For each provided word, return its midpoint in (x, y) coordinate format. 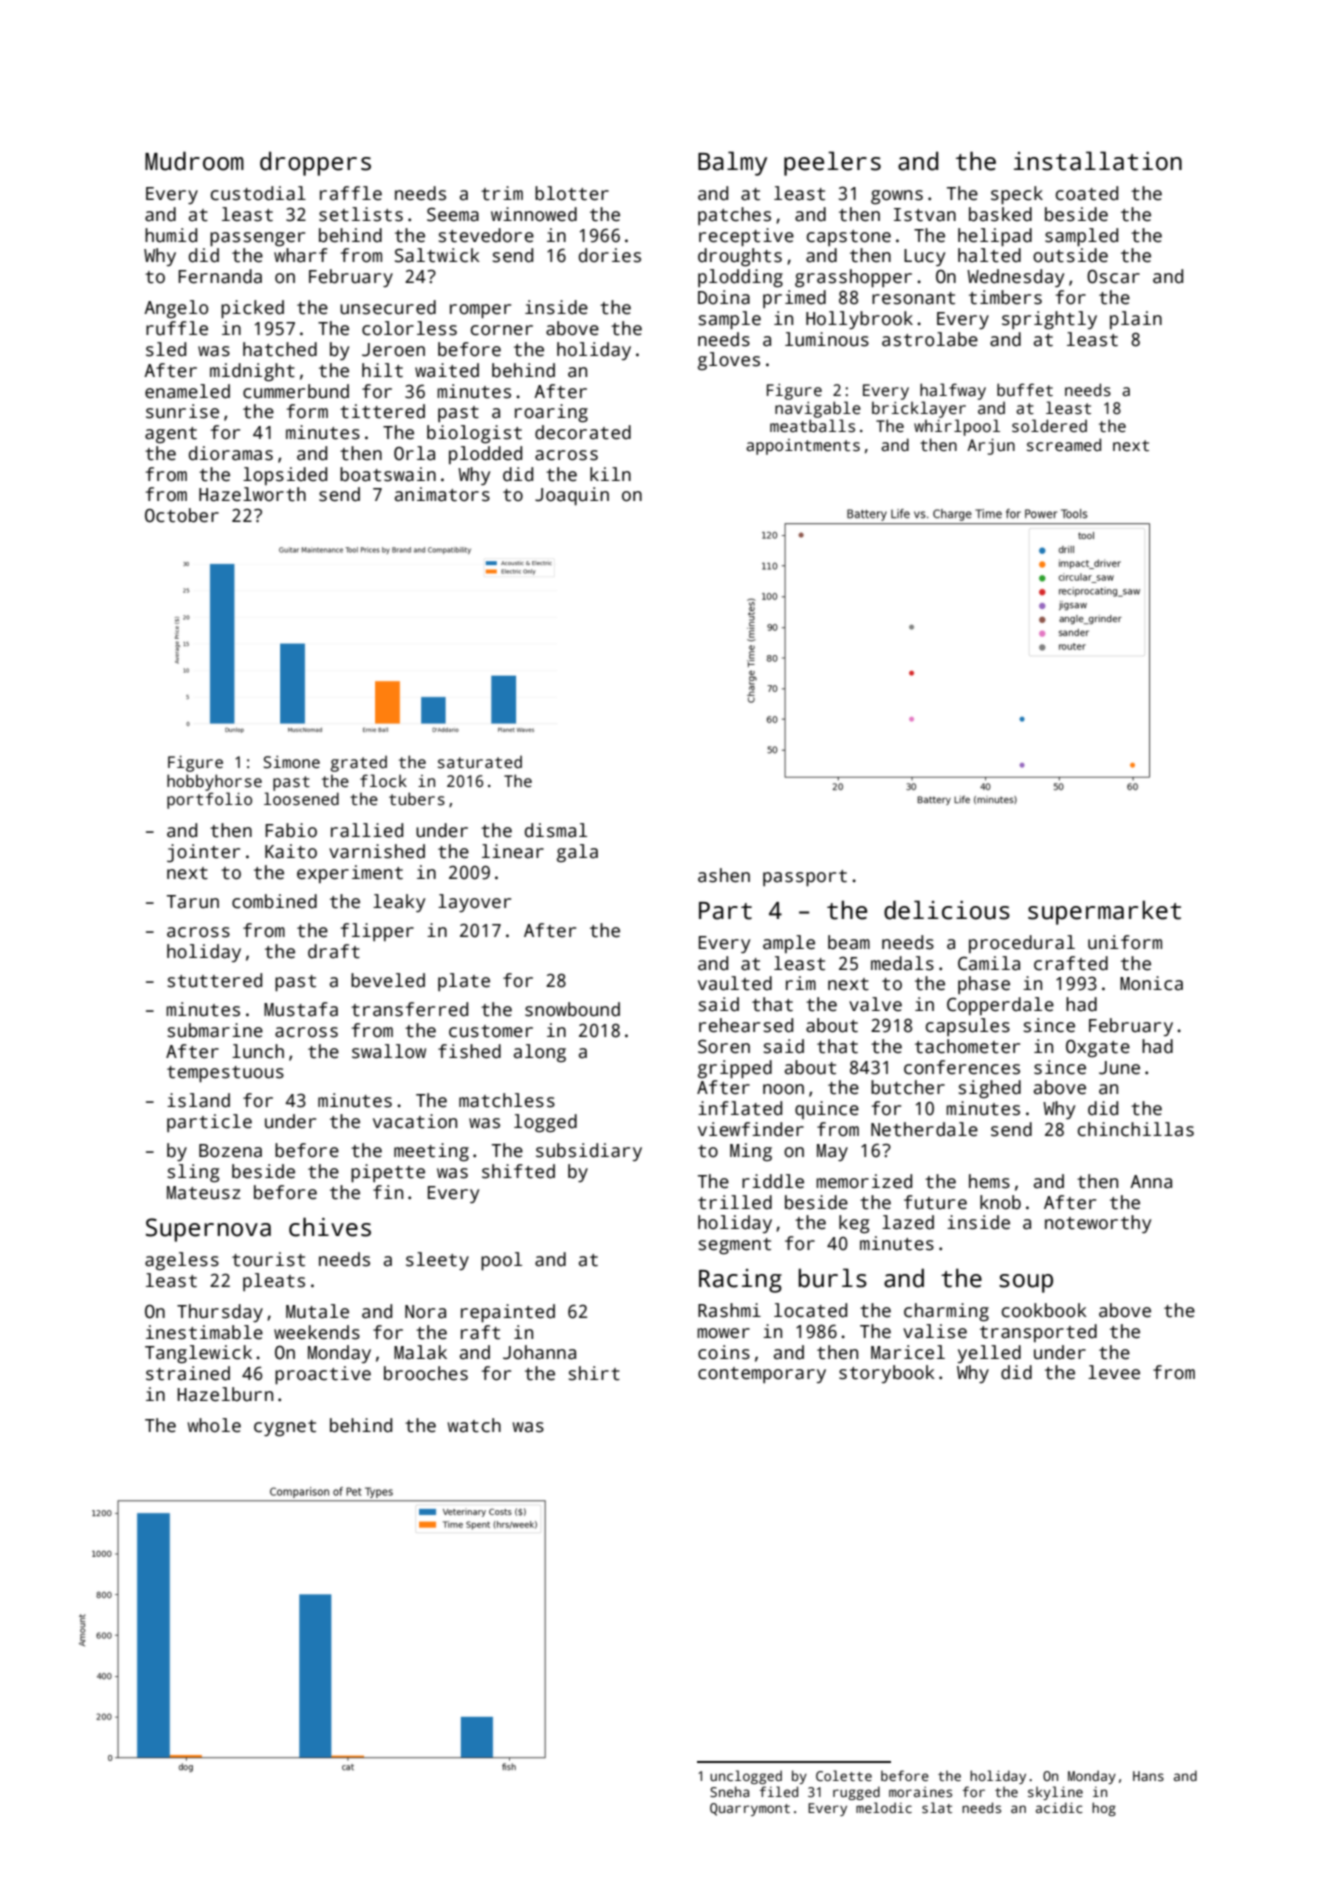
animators (442, 494)
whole (214, 1425)
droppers (315, 163)
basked (1000, 214)
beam (849, 942)
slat (937, 1807)
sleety (437, 1261)
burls (832, 1278)
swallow (389, 1051)
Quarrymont (750, 1809)
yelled (989, 1354)
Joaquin (572, 496)
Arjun (991, 447)
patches (734, 216)
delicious (947, 910)
